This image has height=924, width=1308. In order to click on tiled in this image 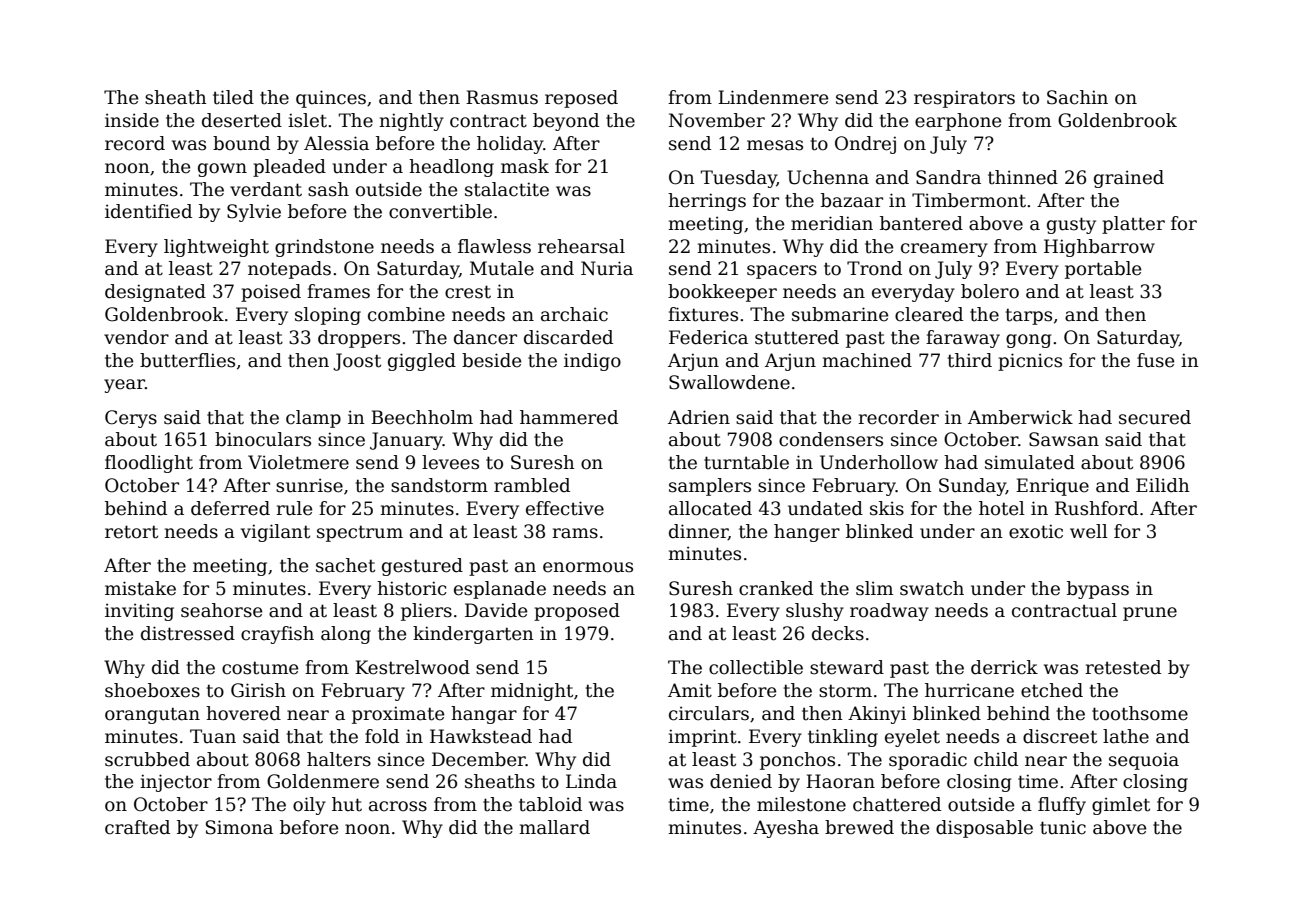, I will do `click(233, 97)`.
